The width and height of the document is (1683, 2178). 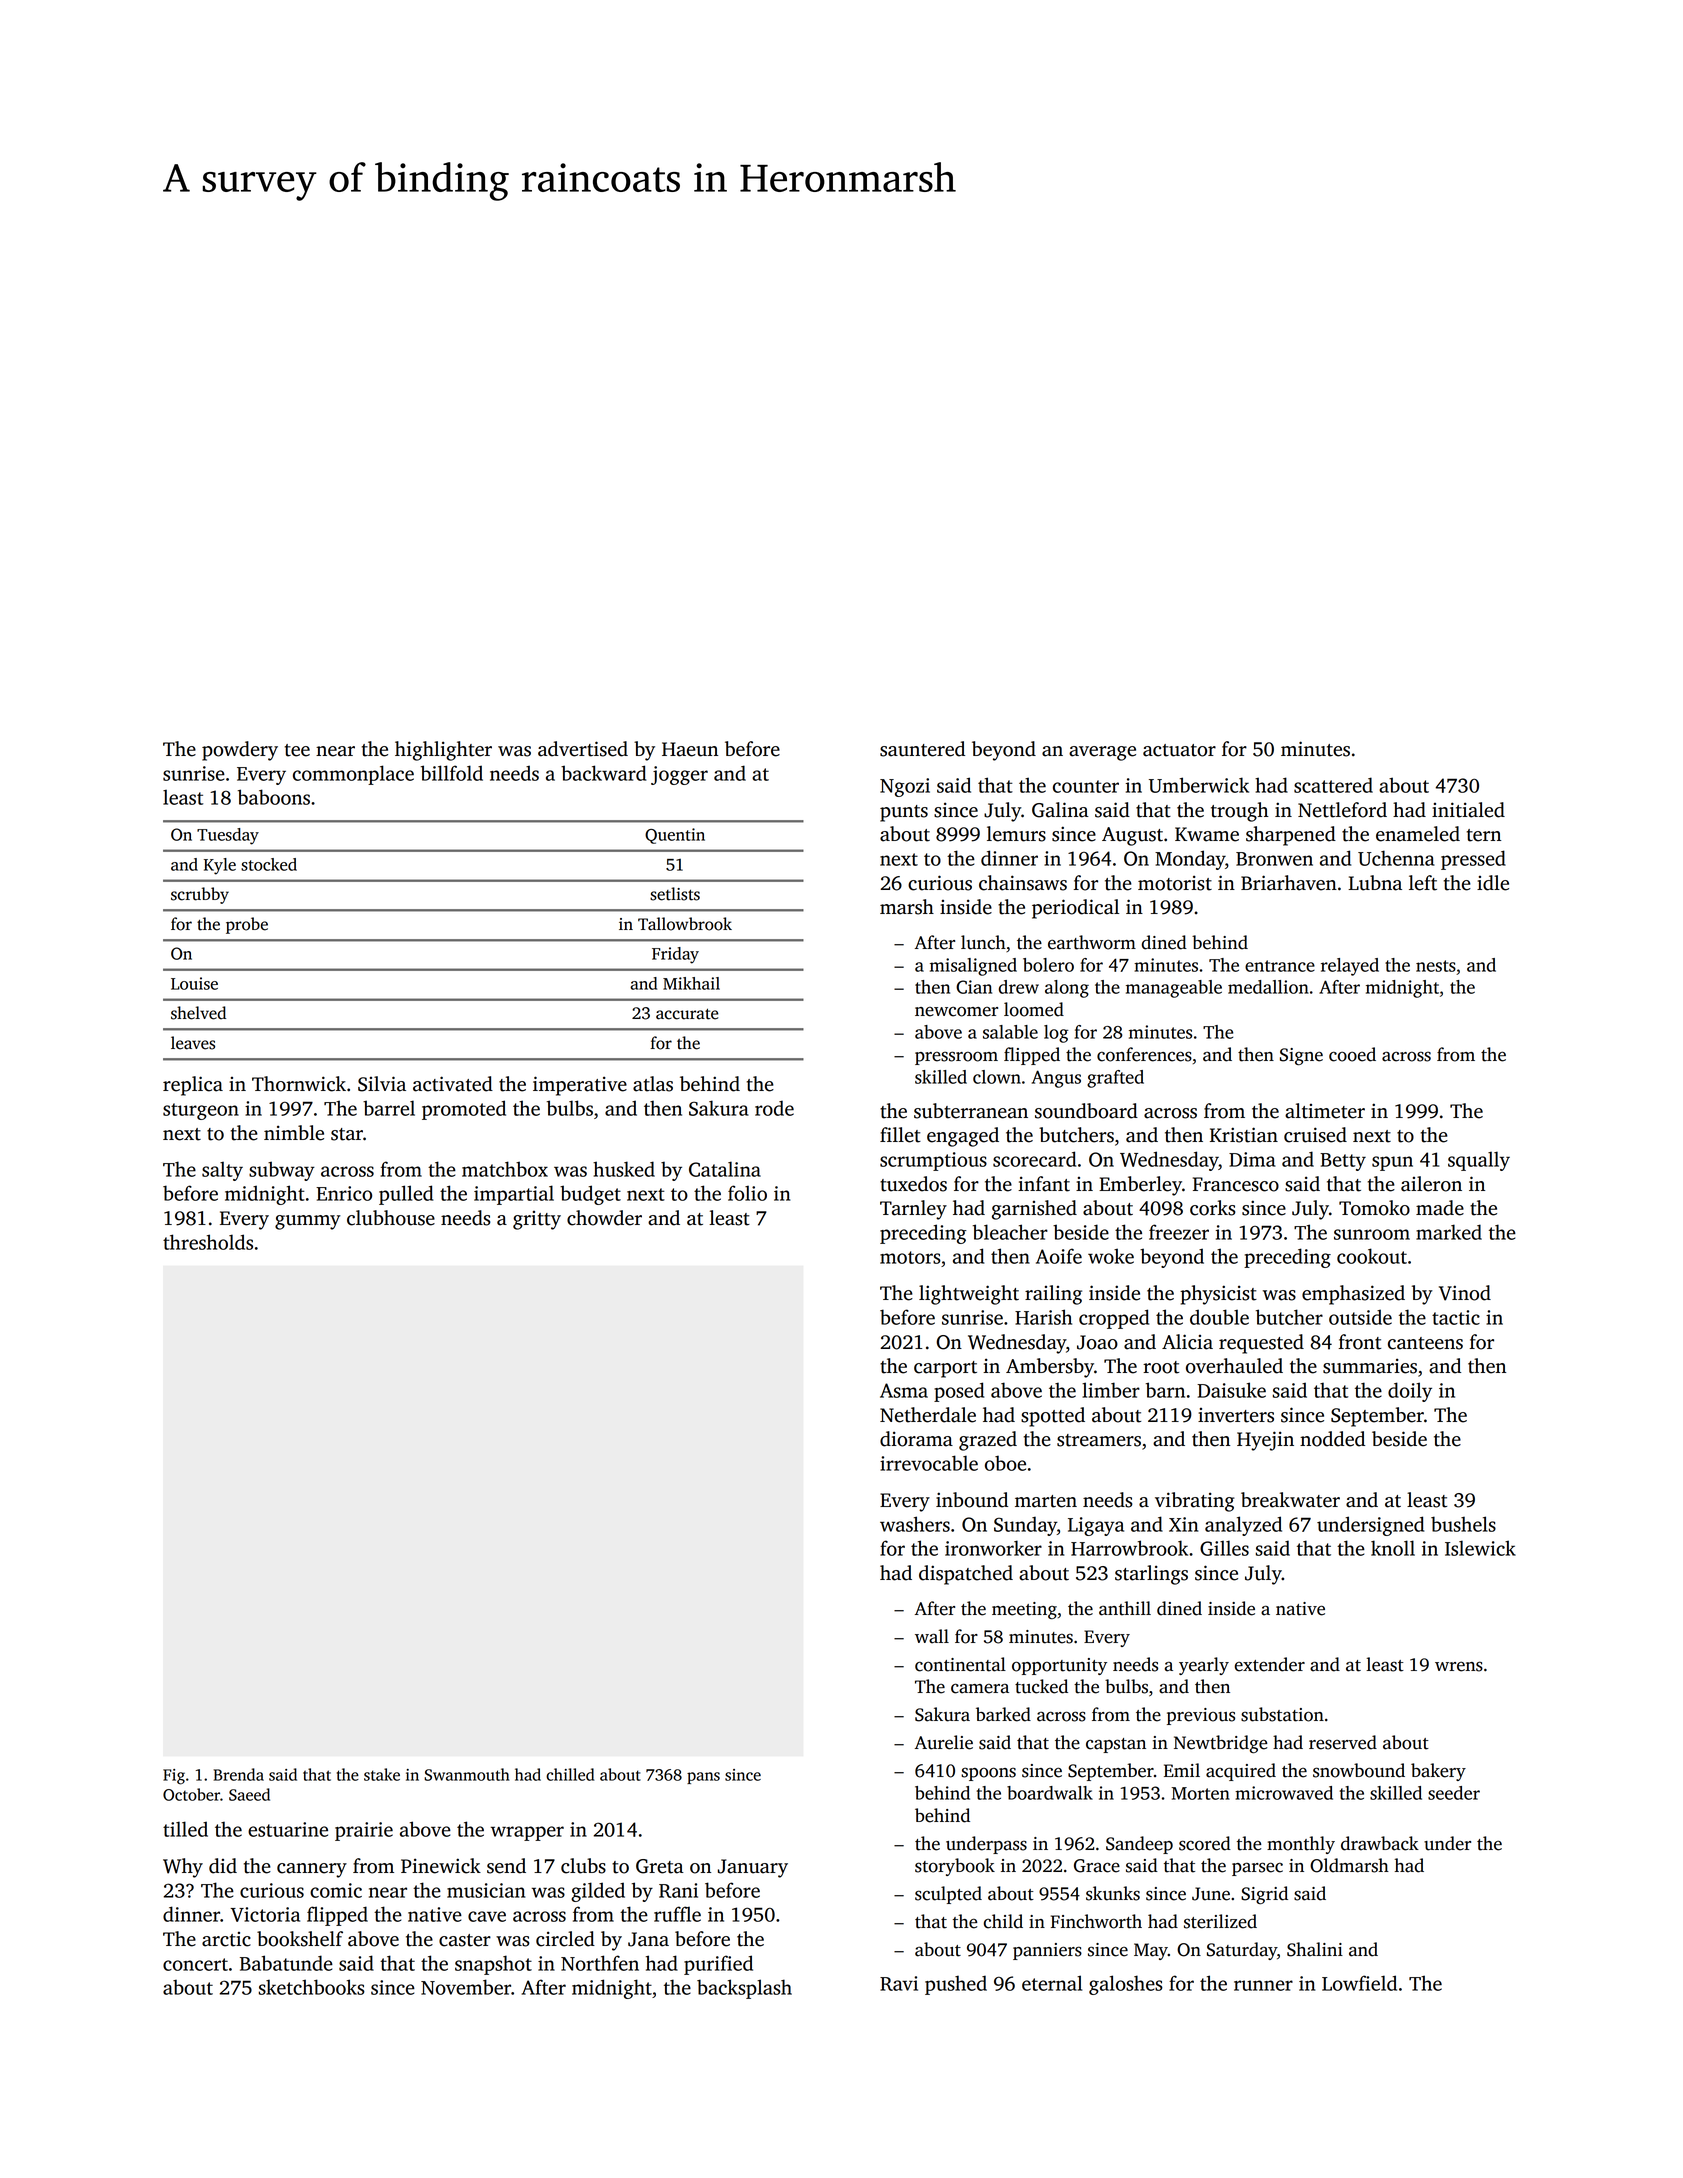 I want to click on actuator, so click(x=1179, y=750).
